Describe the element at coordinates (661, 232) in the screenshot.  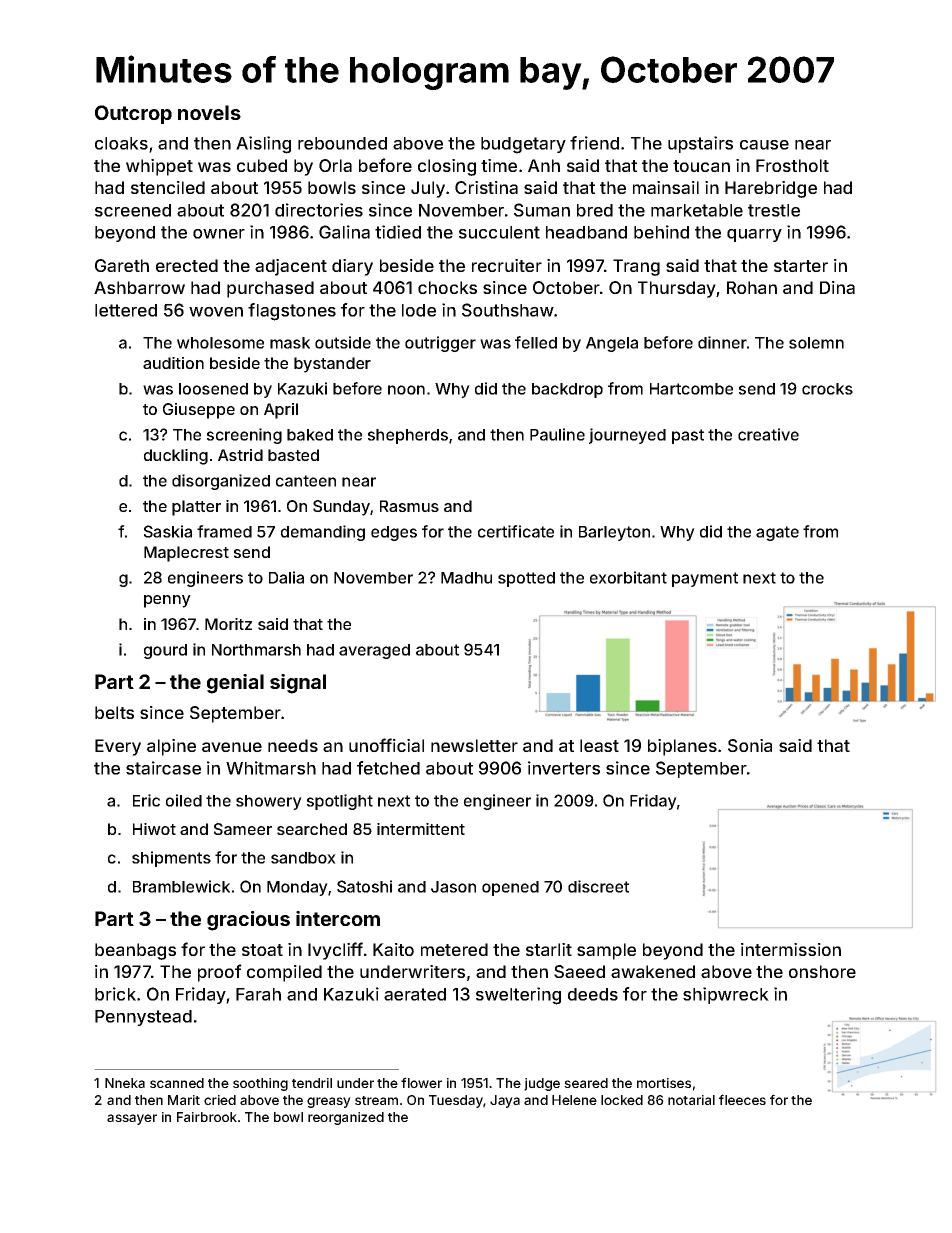
I see `behind` at that location.
